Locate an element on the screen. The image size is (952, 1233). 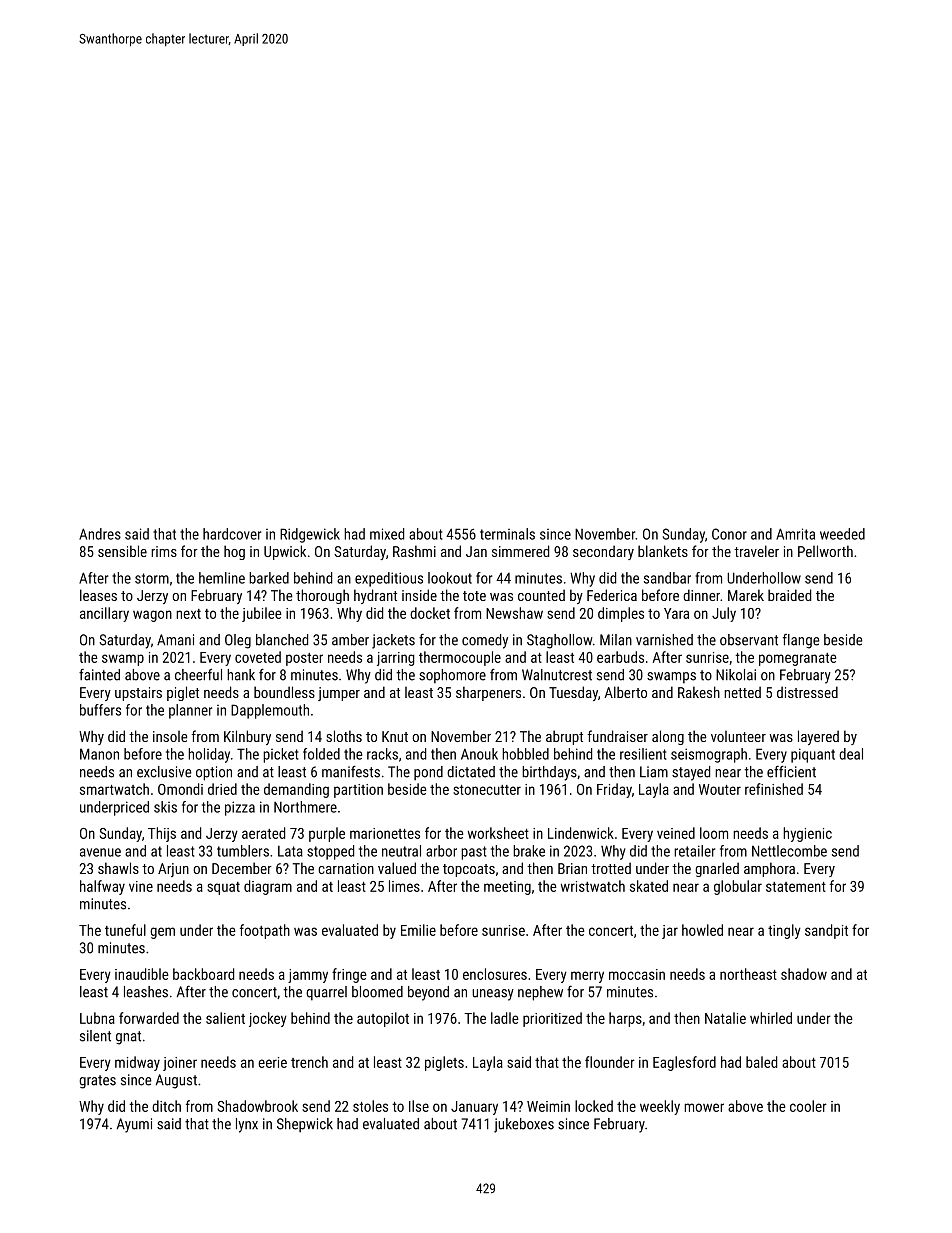
braided is located at coordinates (789, 595).
